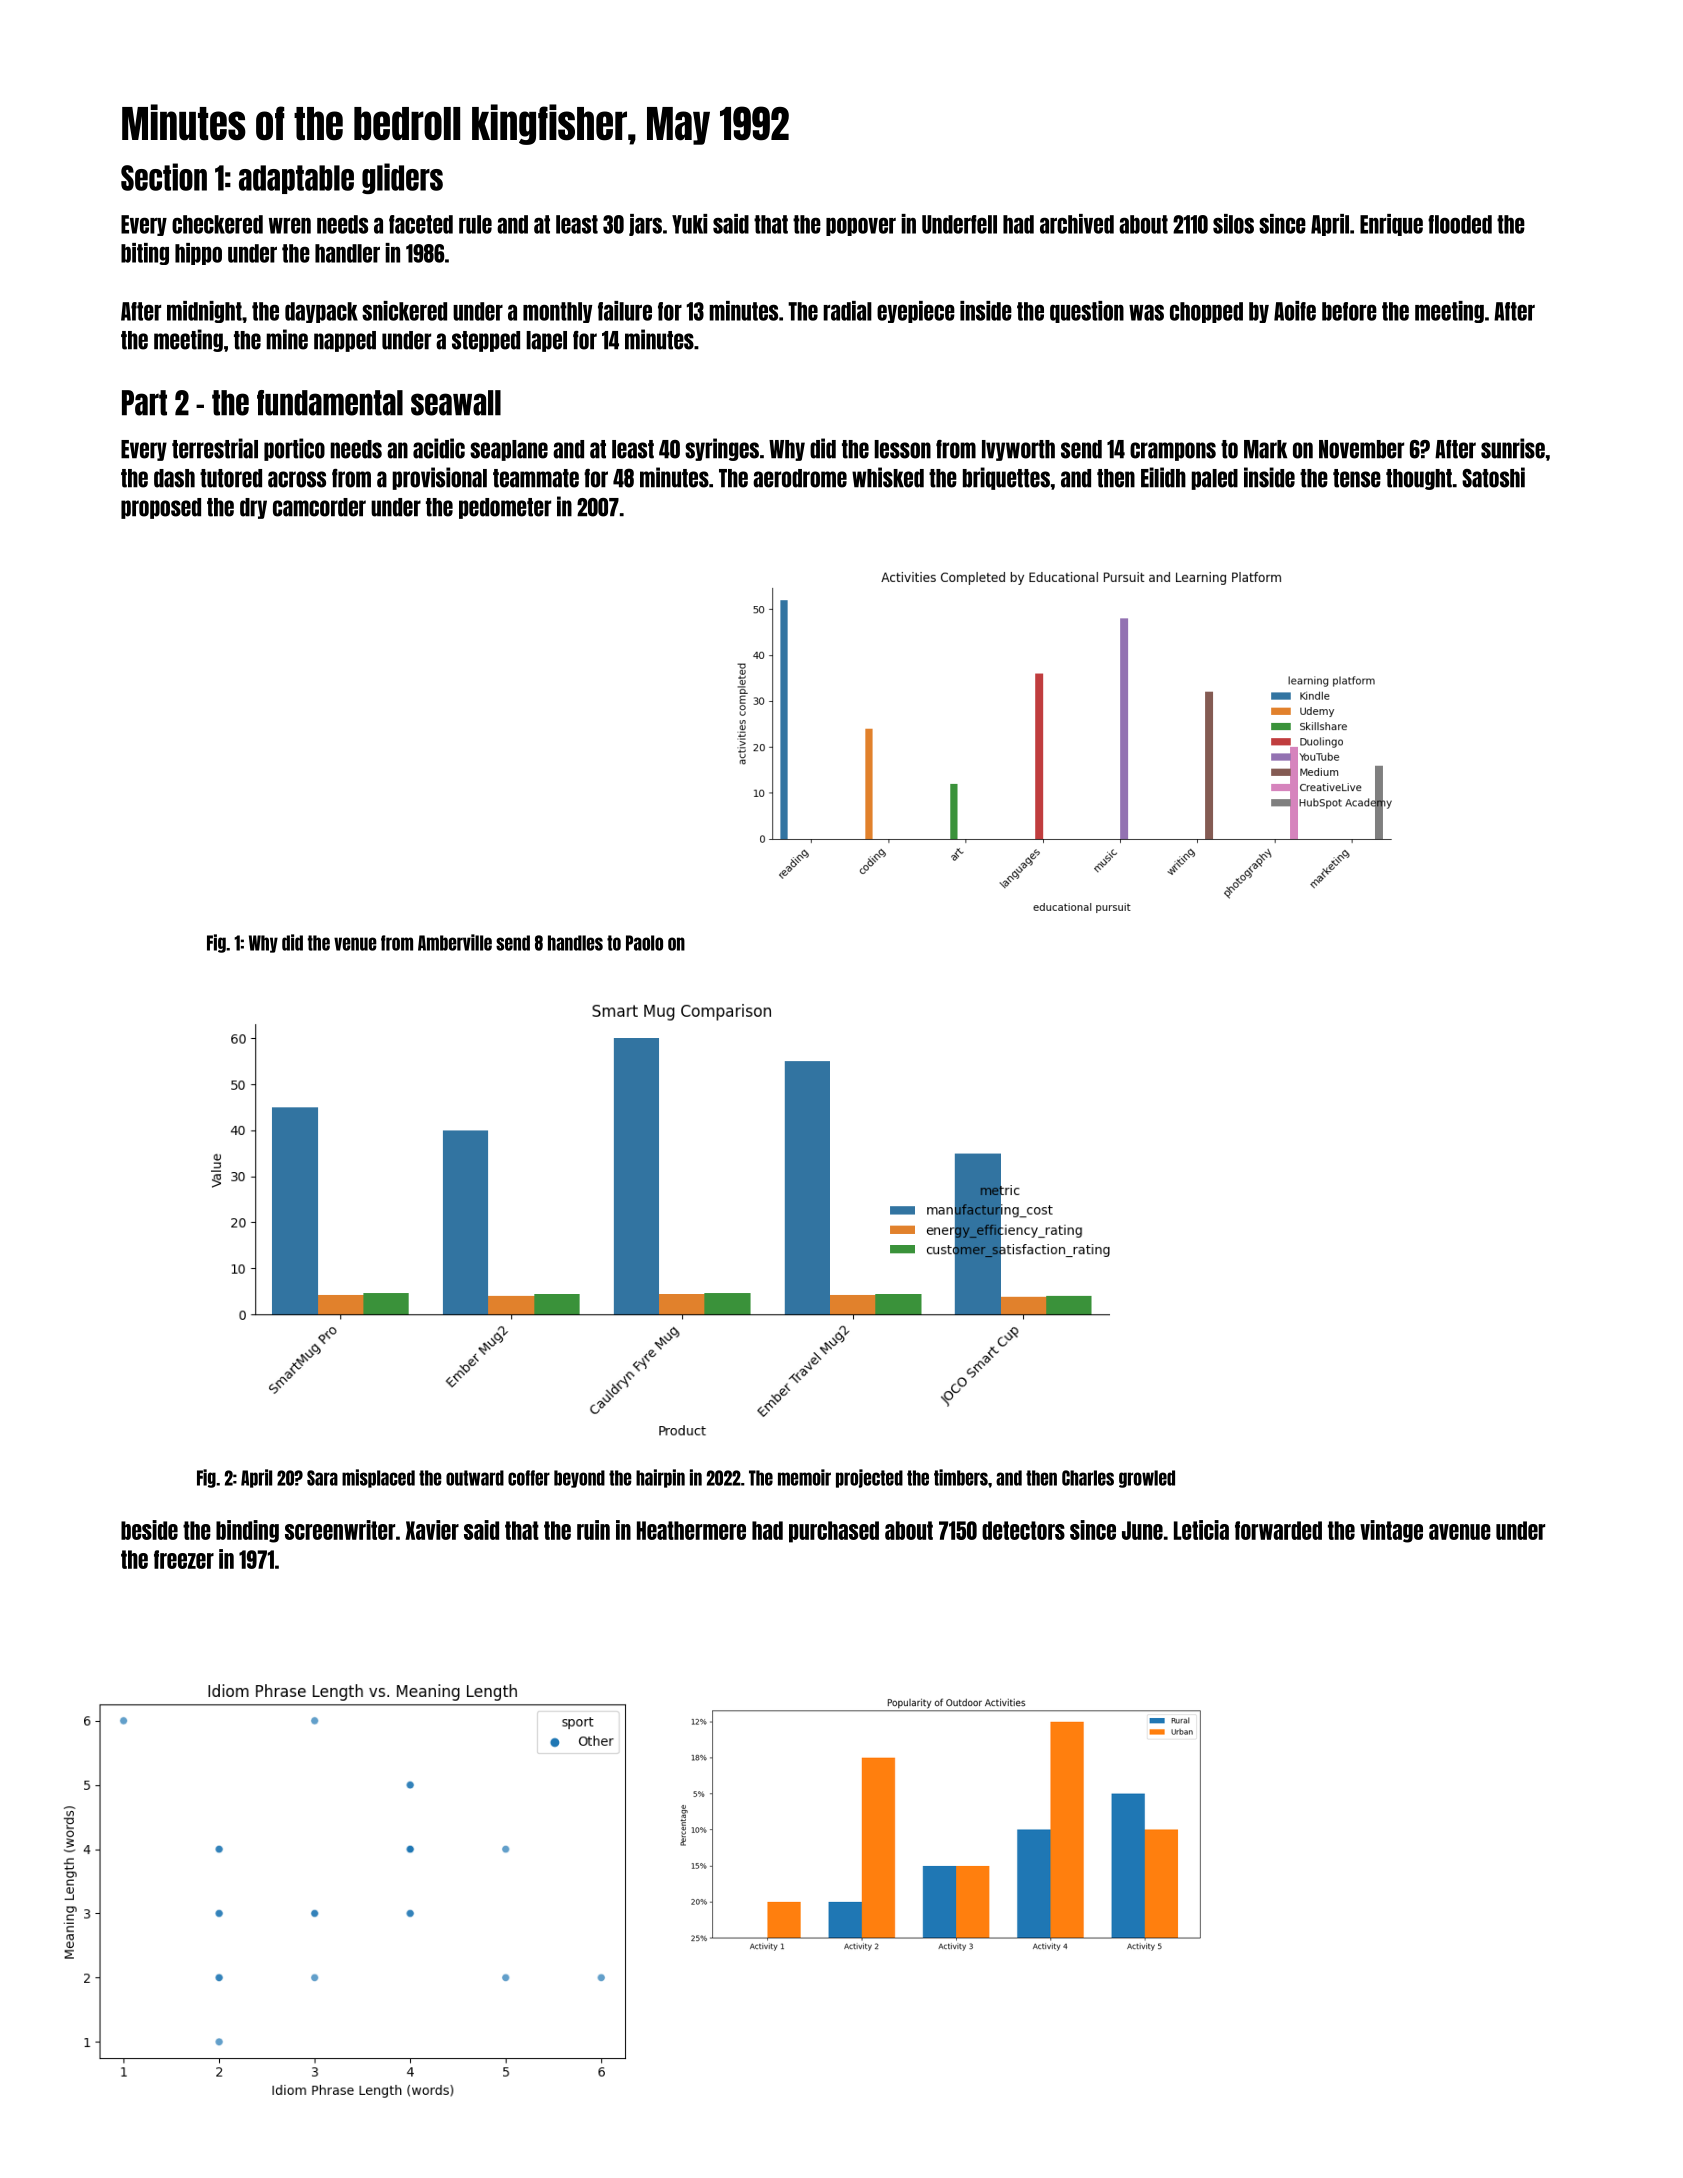 The image size is (1683, 2178). I want to click on portico, so click(294, 449).
